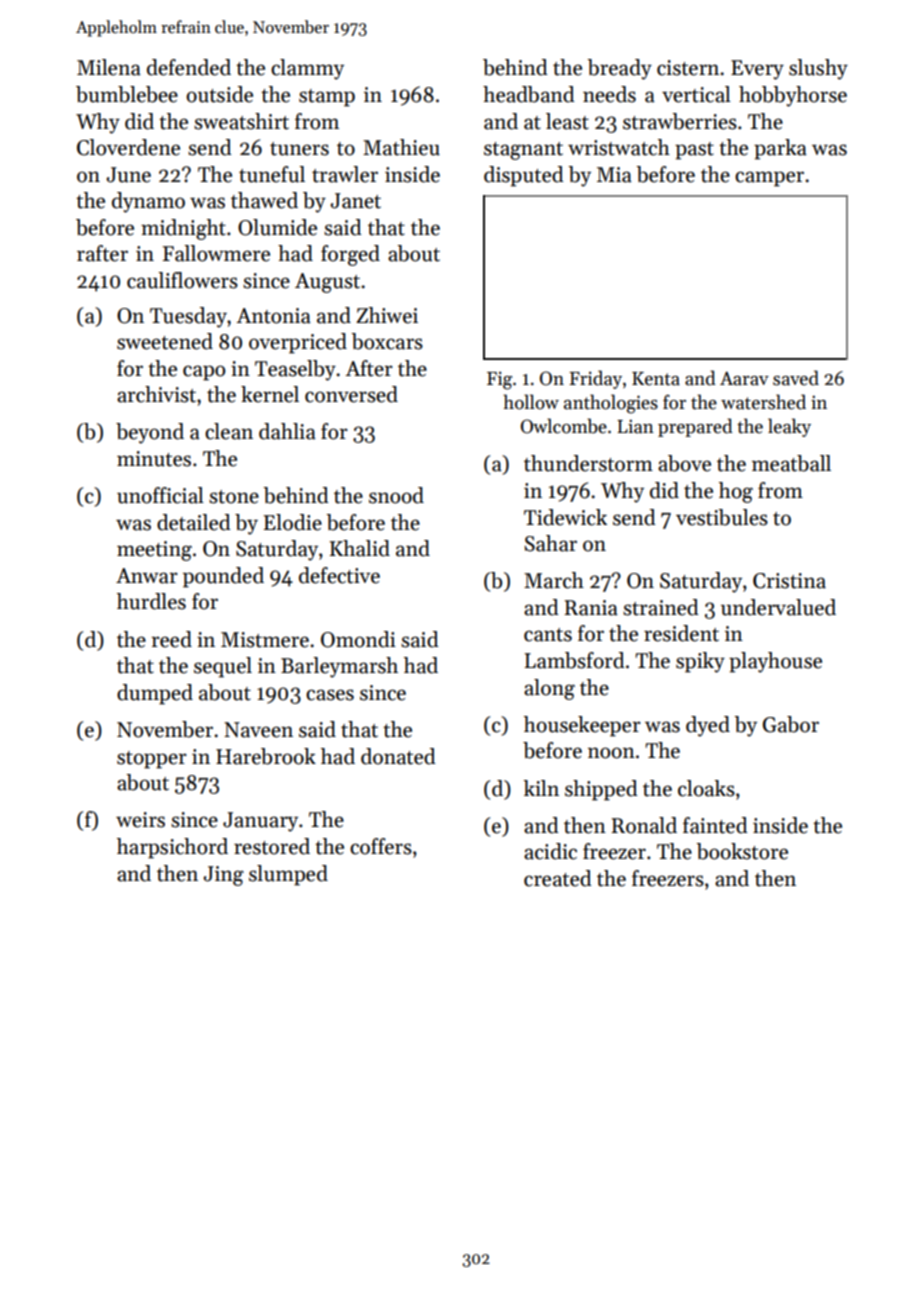  I want to click on Kenta, so click(656, 379).
